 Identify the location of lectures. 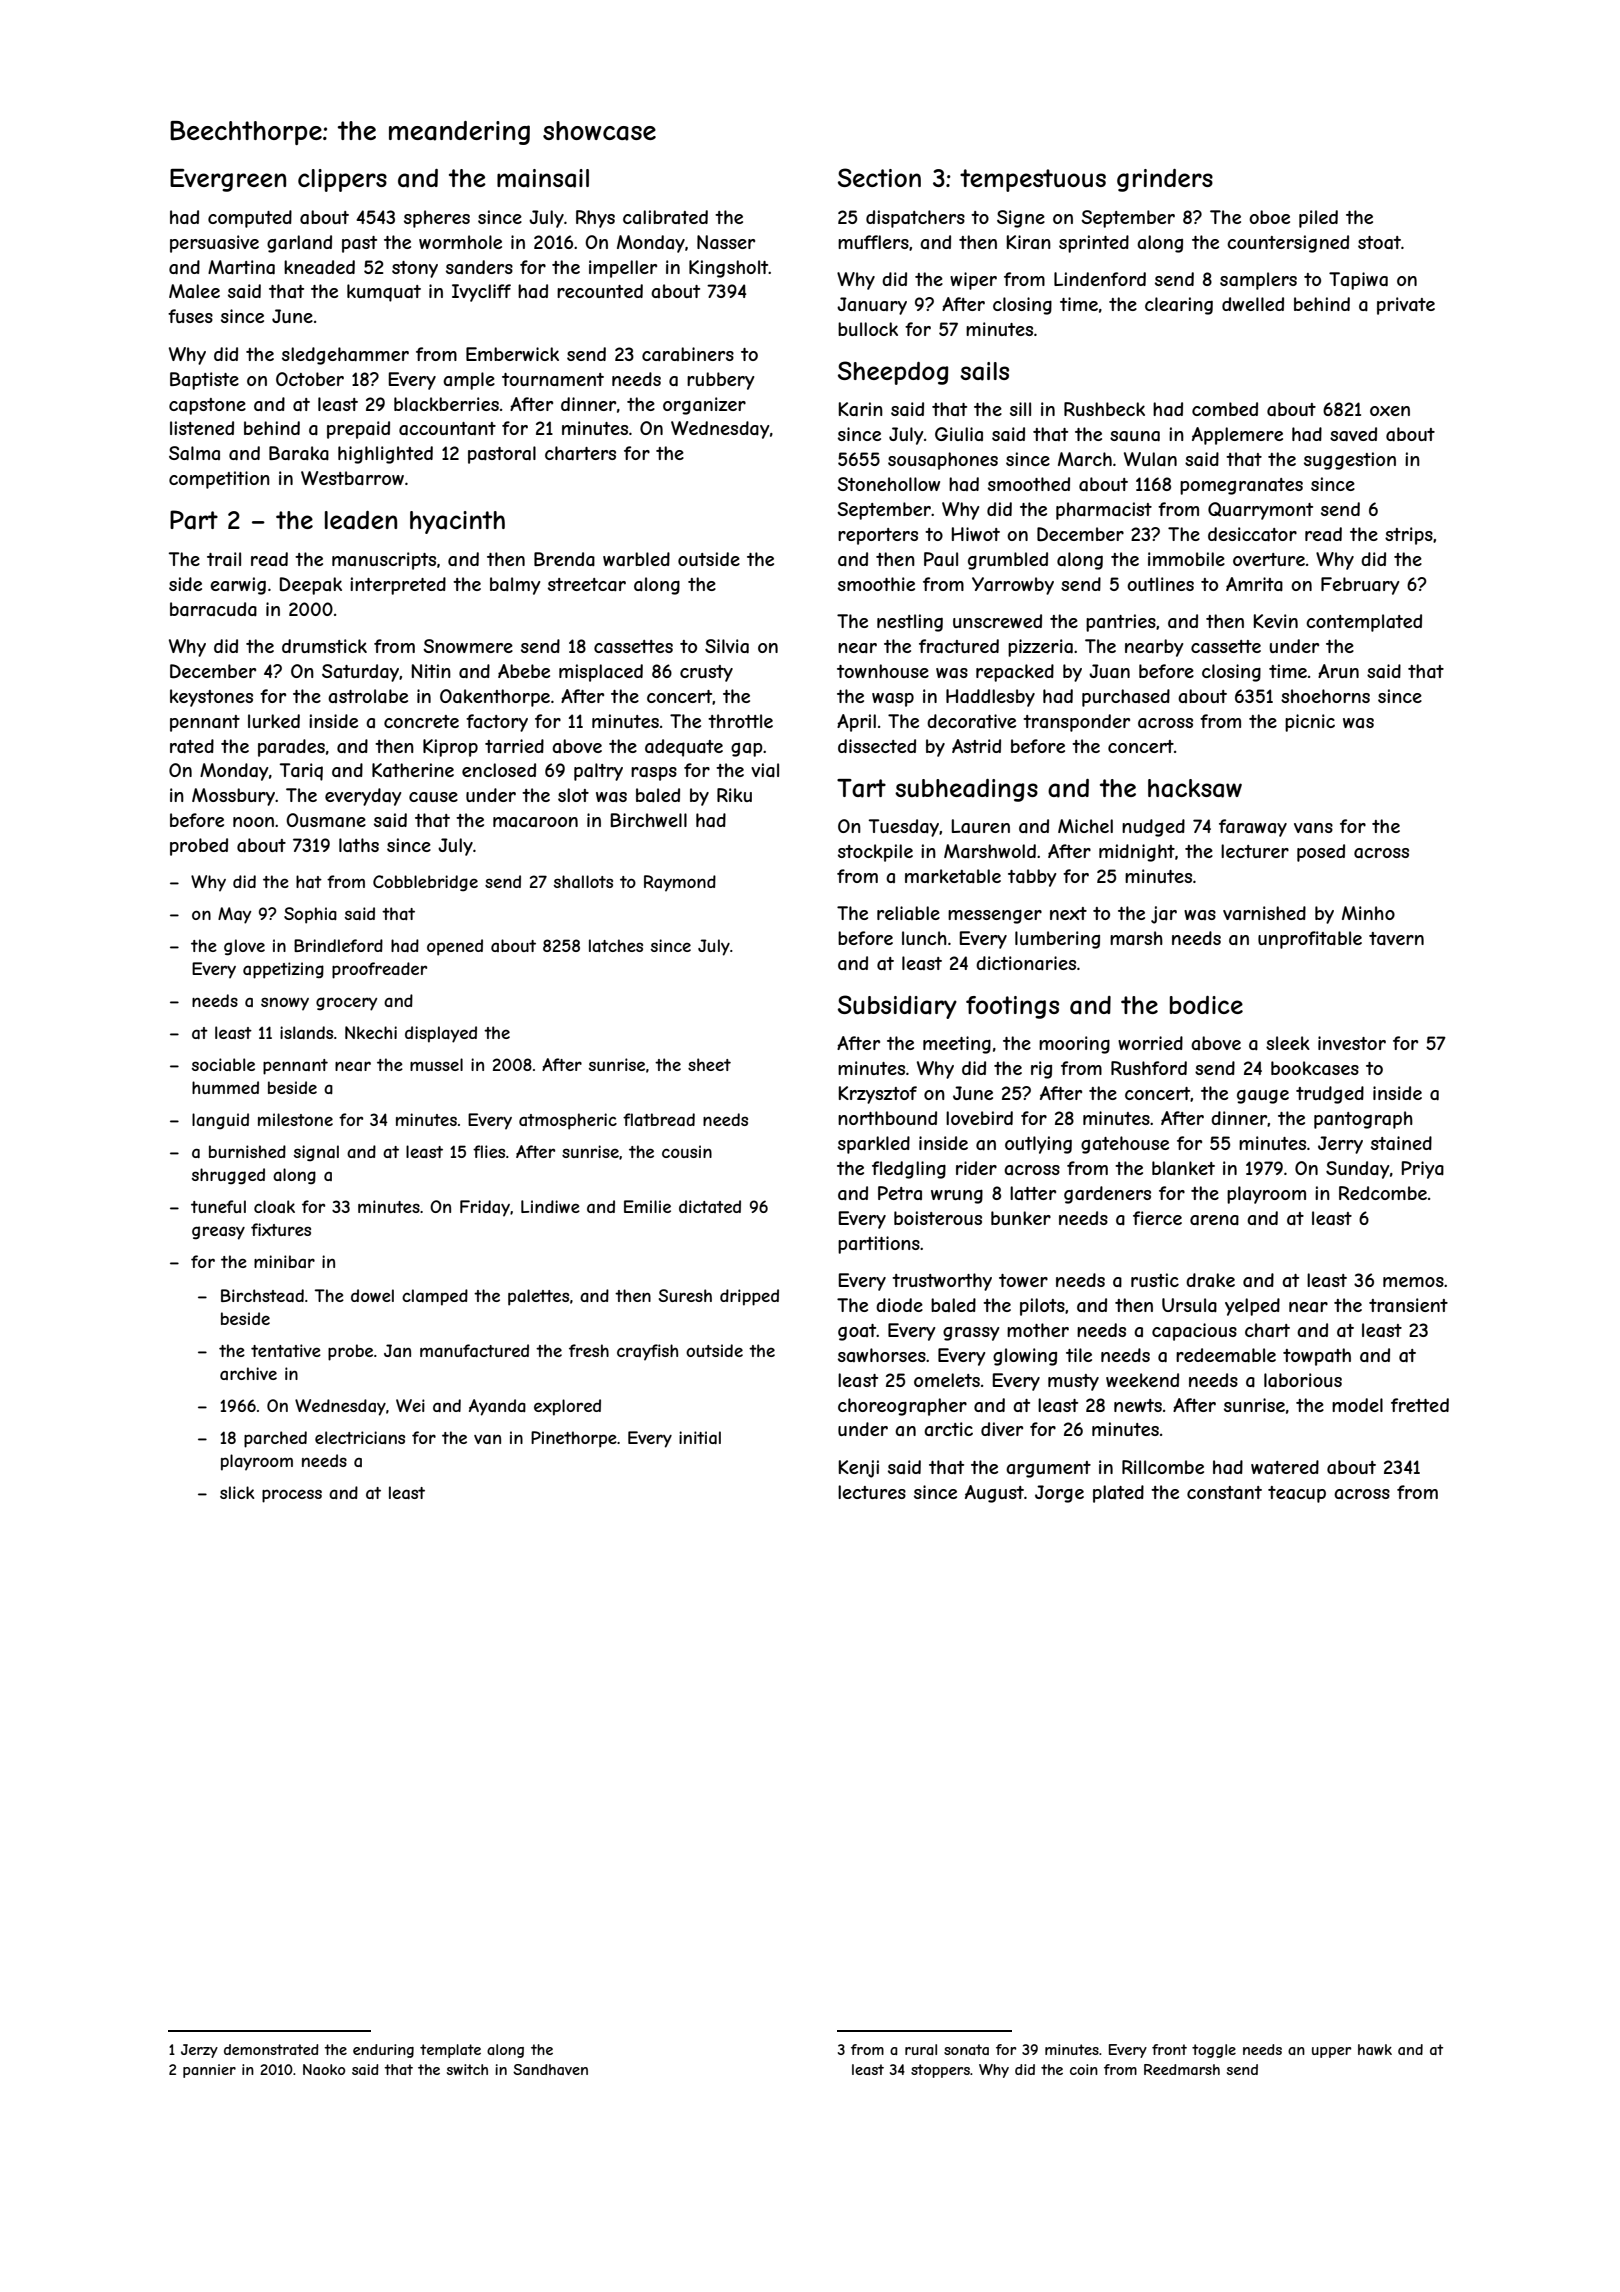
(872, 1492).
